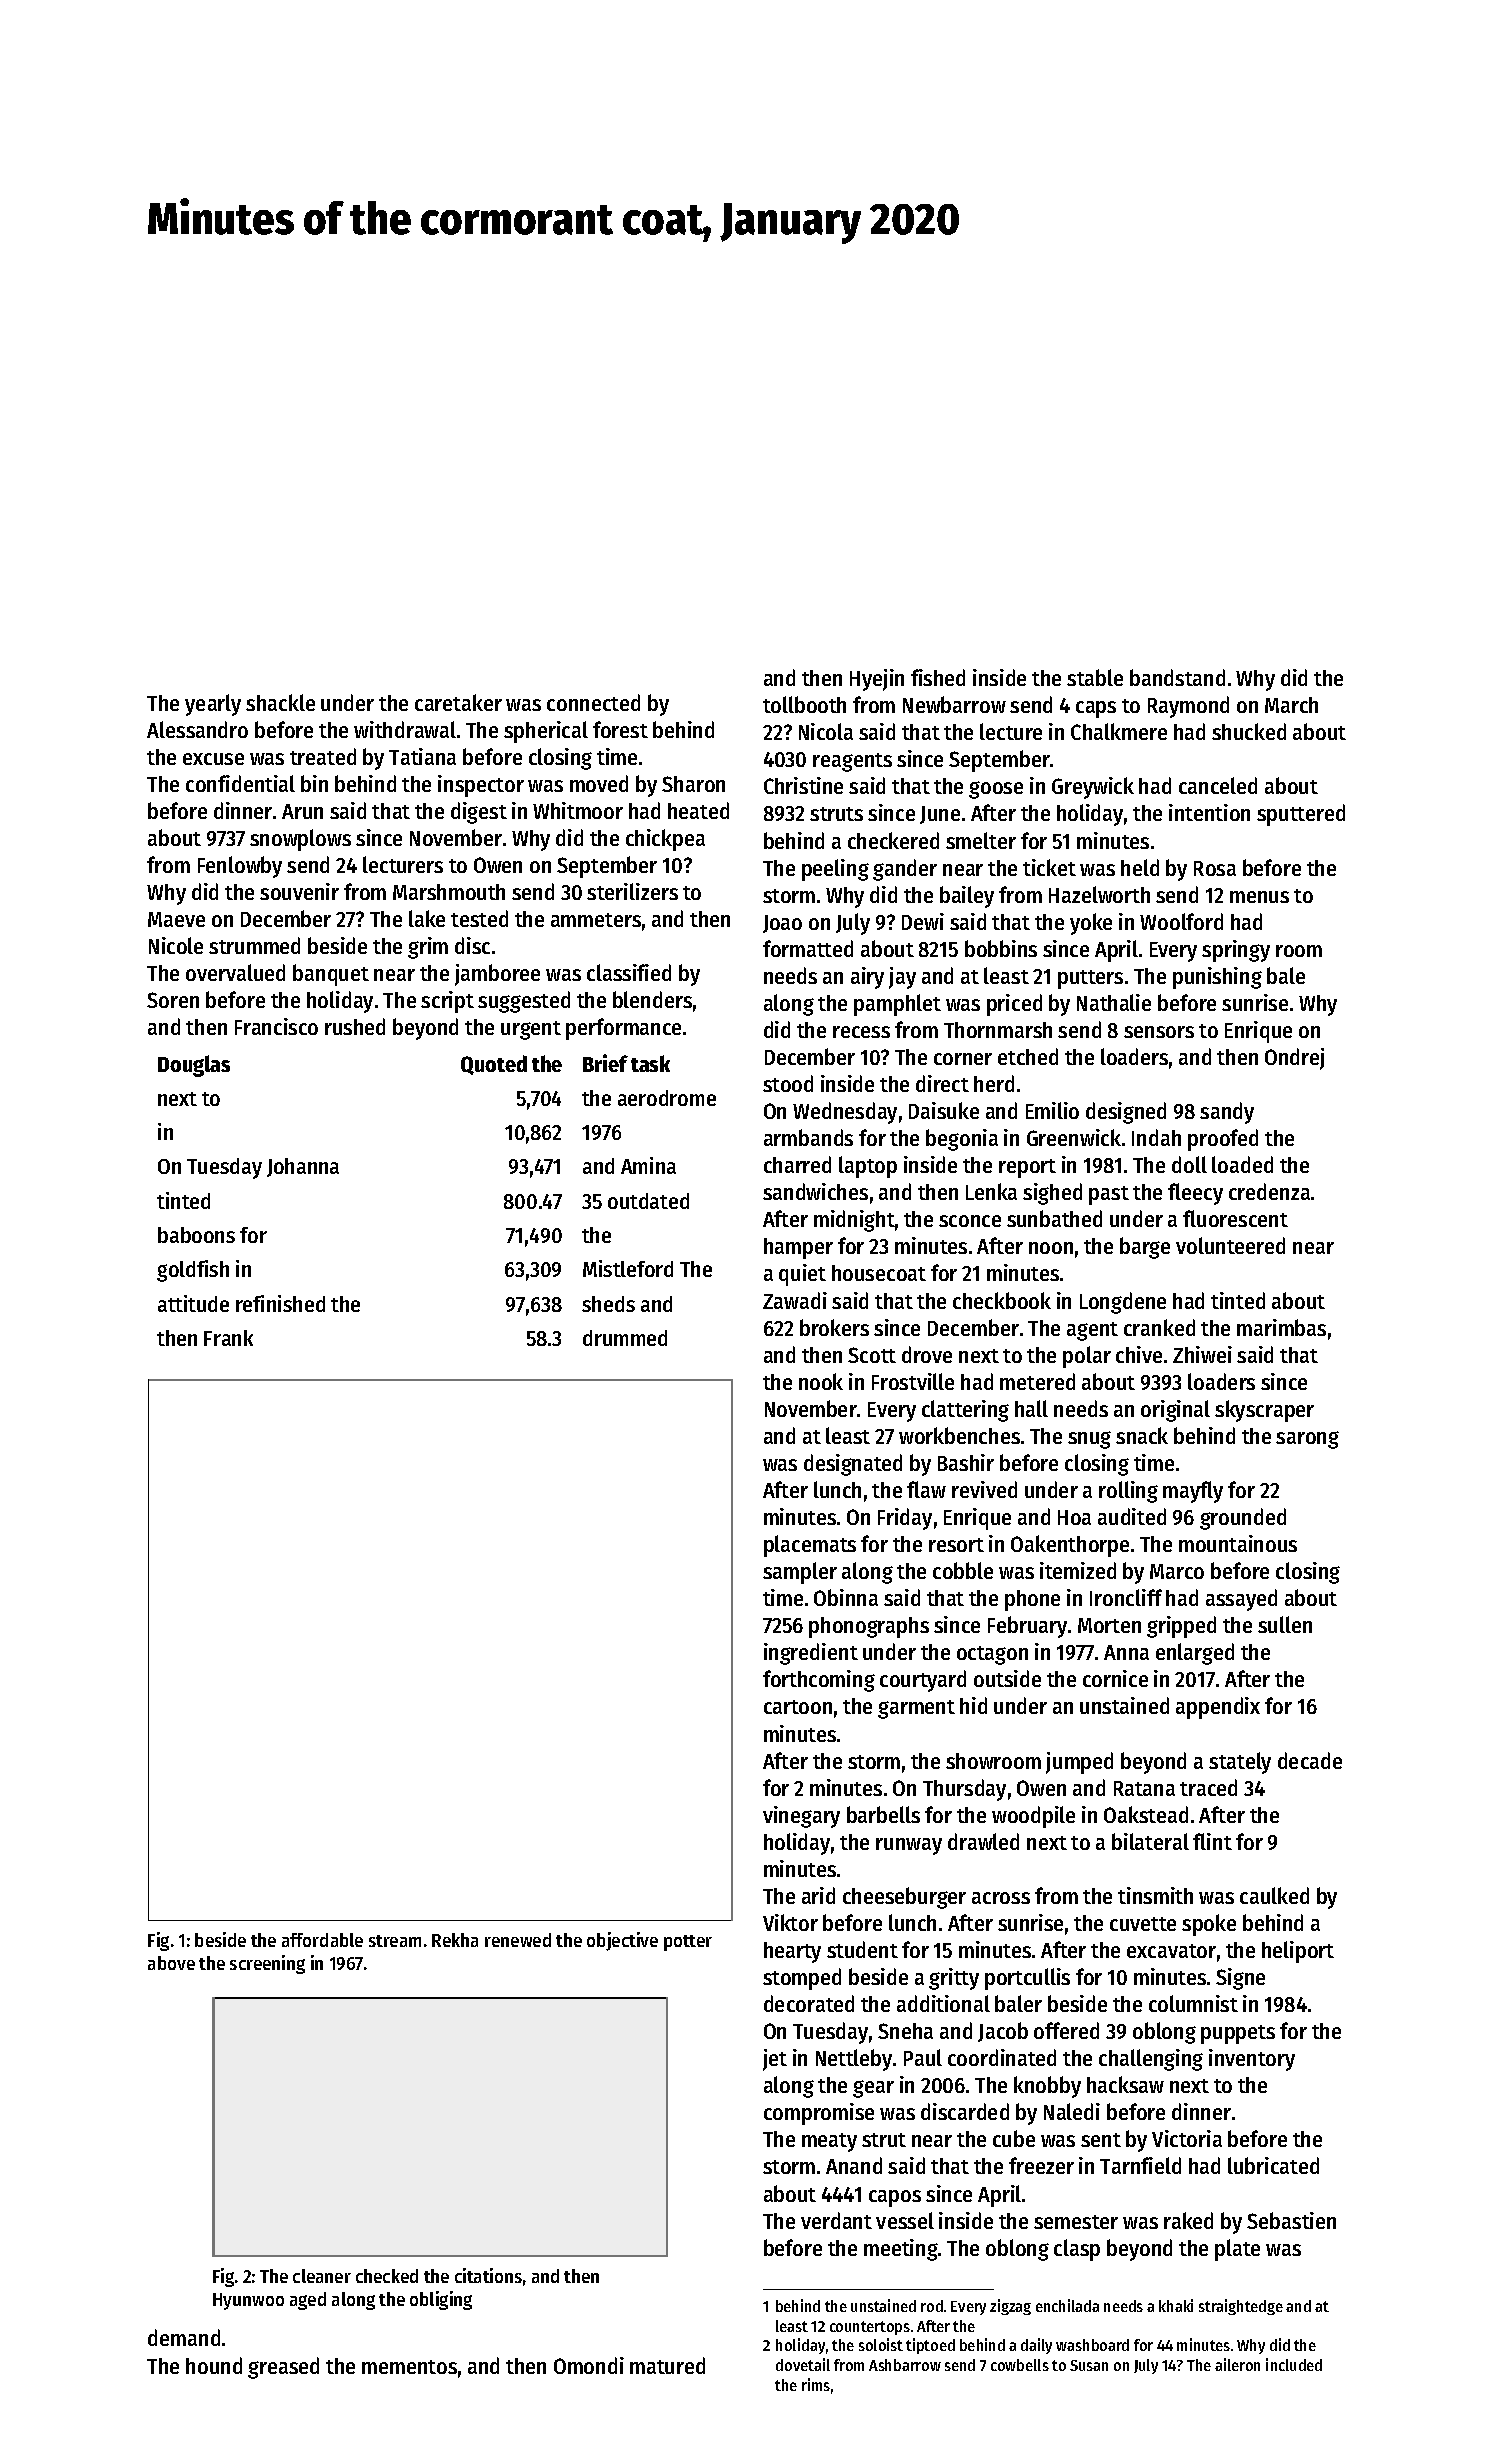  What do you see at coordinates (1119, 731) in the screenshot?
I see `Chalkmere` at bounding box center [1119, 731].
